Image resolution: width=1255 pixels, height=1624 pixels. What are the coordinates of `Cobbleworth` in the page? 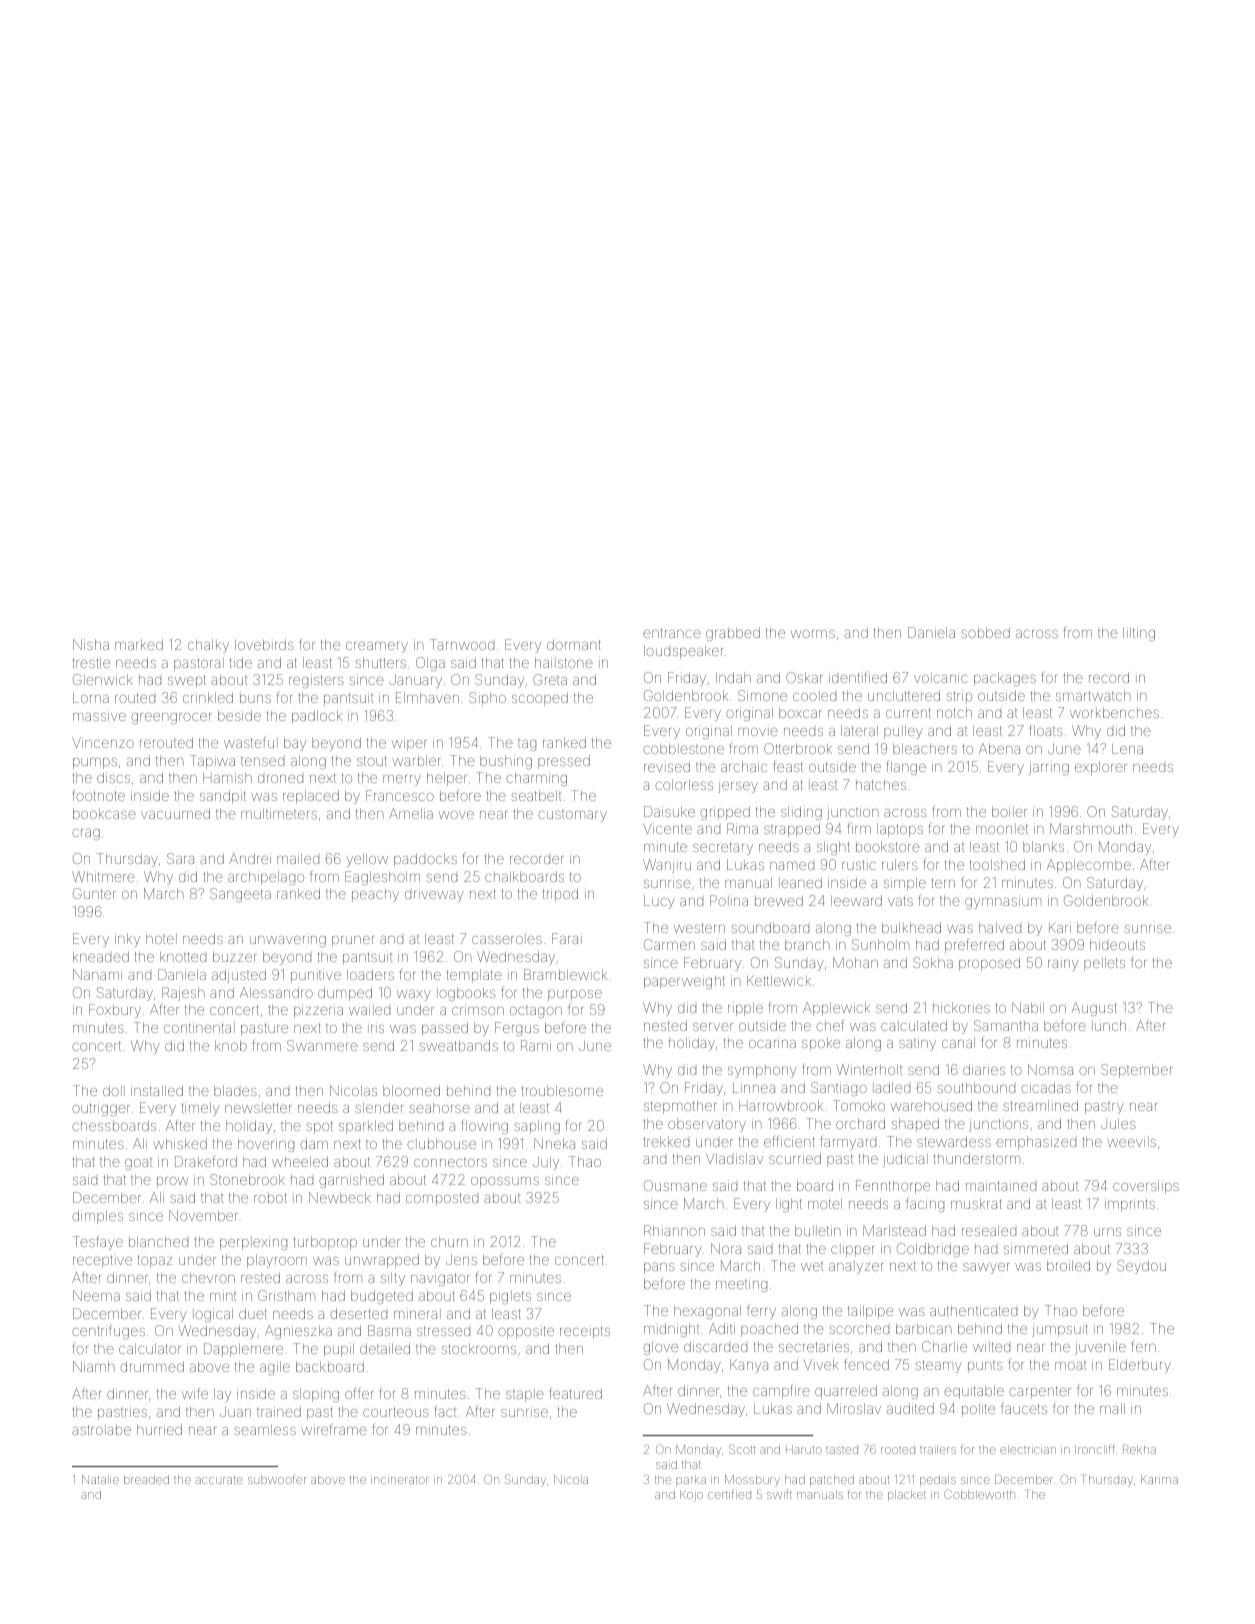 It's located at (979, 1494).
